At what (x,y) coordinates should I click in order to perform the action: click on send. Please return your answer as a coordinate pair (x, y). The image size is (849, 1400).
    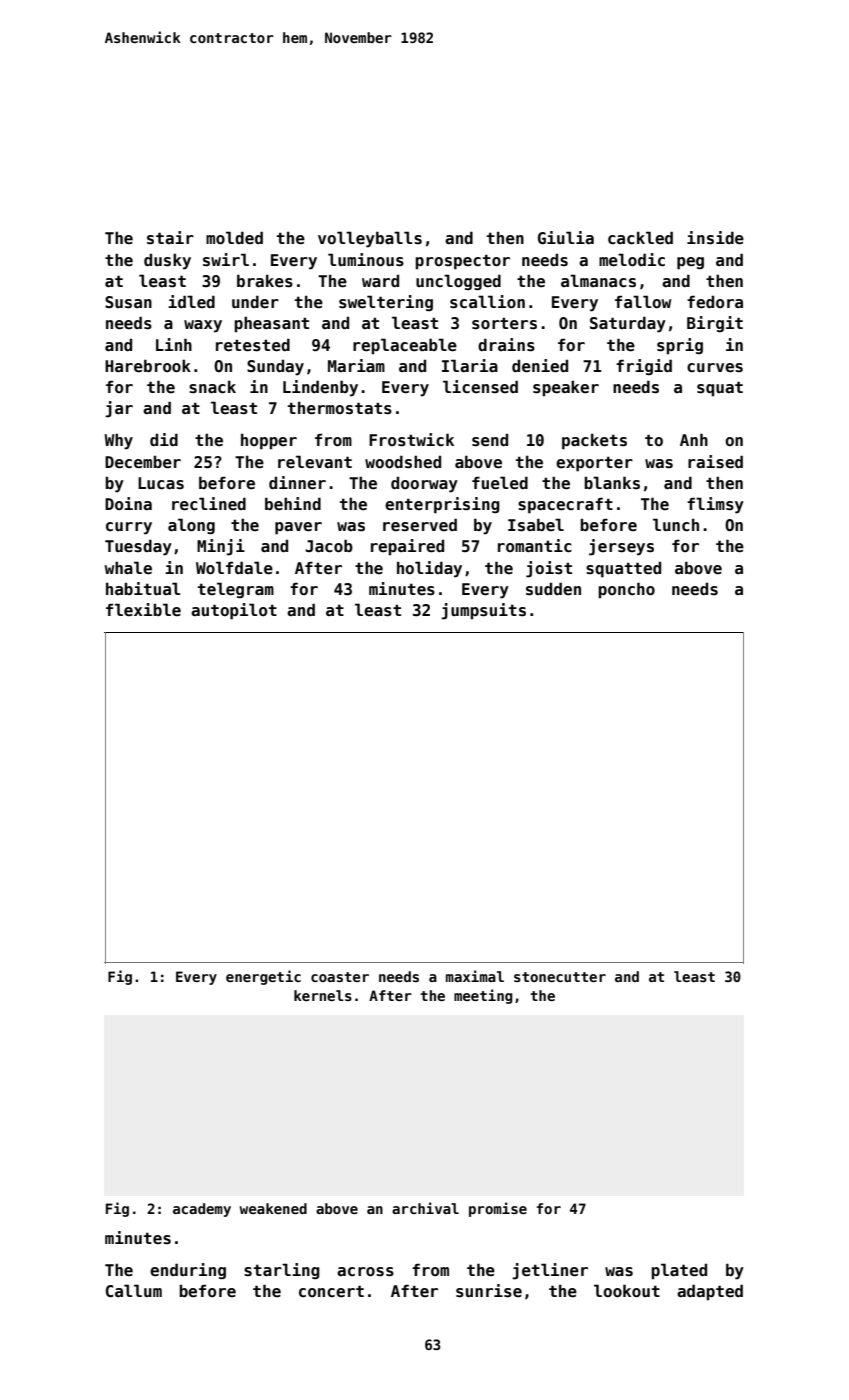
    Looking at the image, I should click on (490, 440).
